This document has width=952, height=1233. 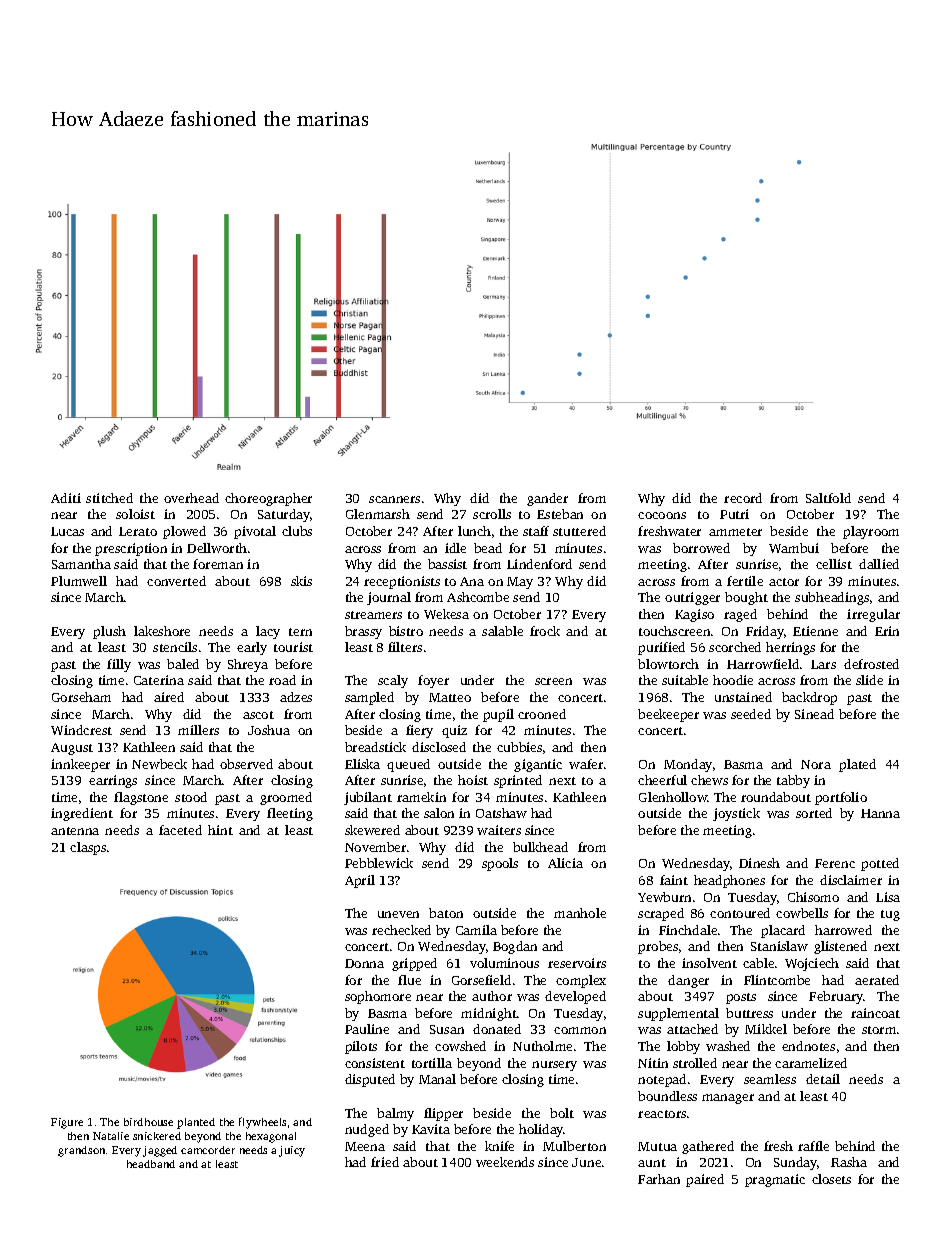 What do you see at coordinates (131, 549) in the document?
I see `prescription` at bounding box center [131, 549].
